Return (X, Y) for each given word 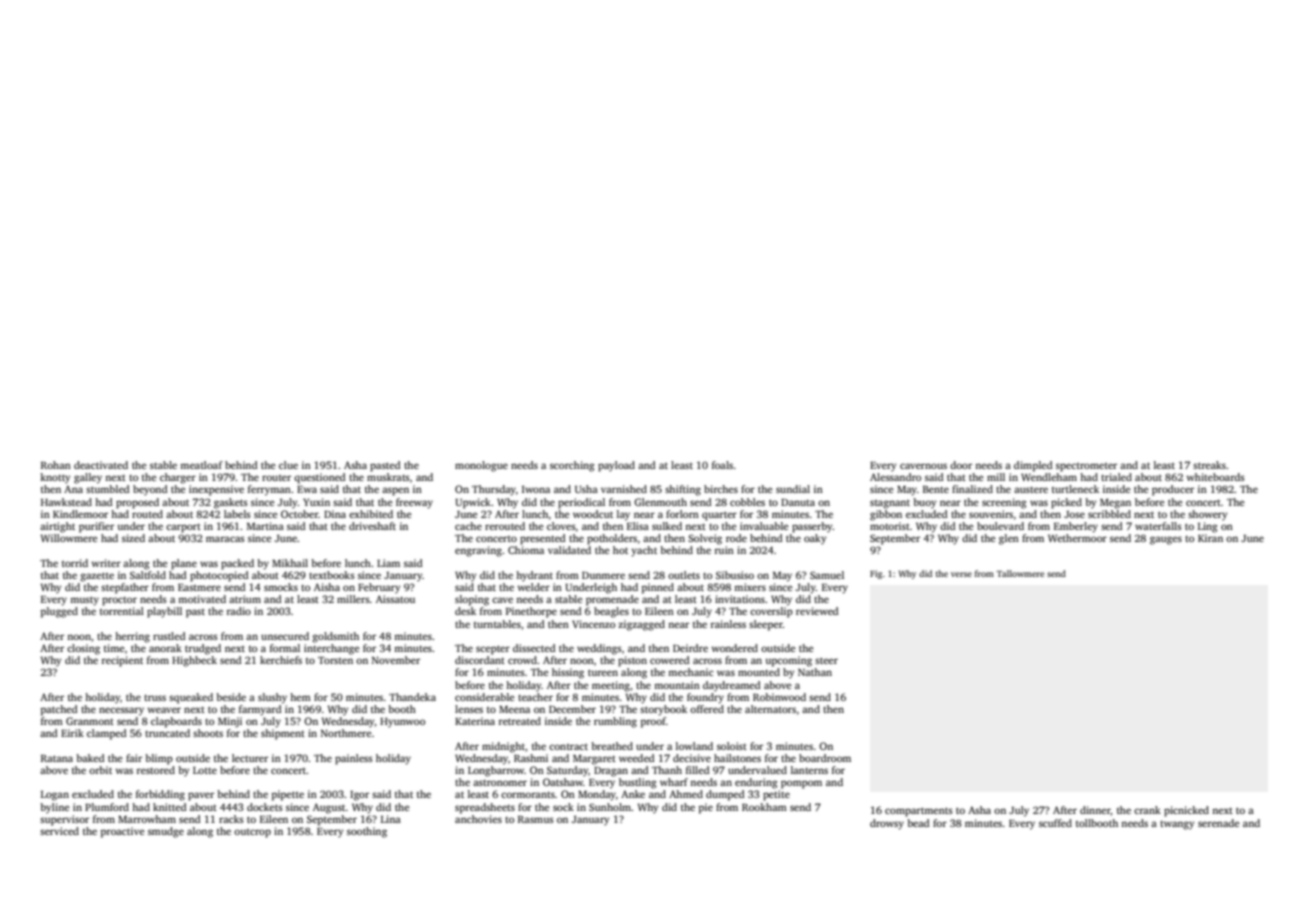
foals (722, 465)
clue (288, 465)
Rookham (764, 807)
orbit (100, 770)
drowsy (887, 824)
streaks (1209, 465)
